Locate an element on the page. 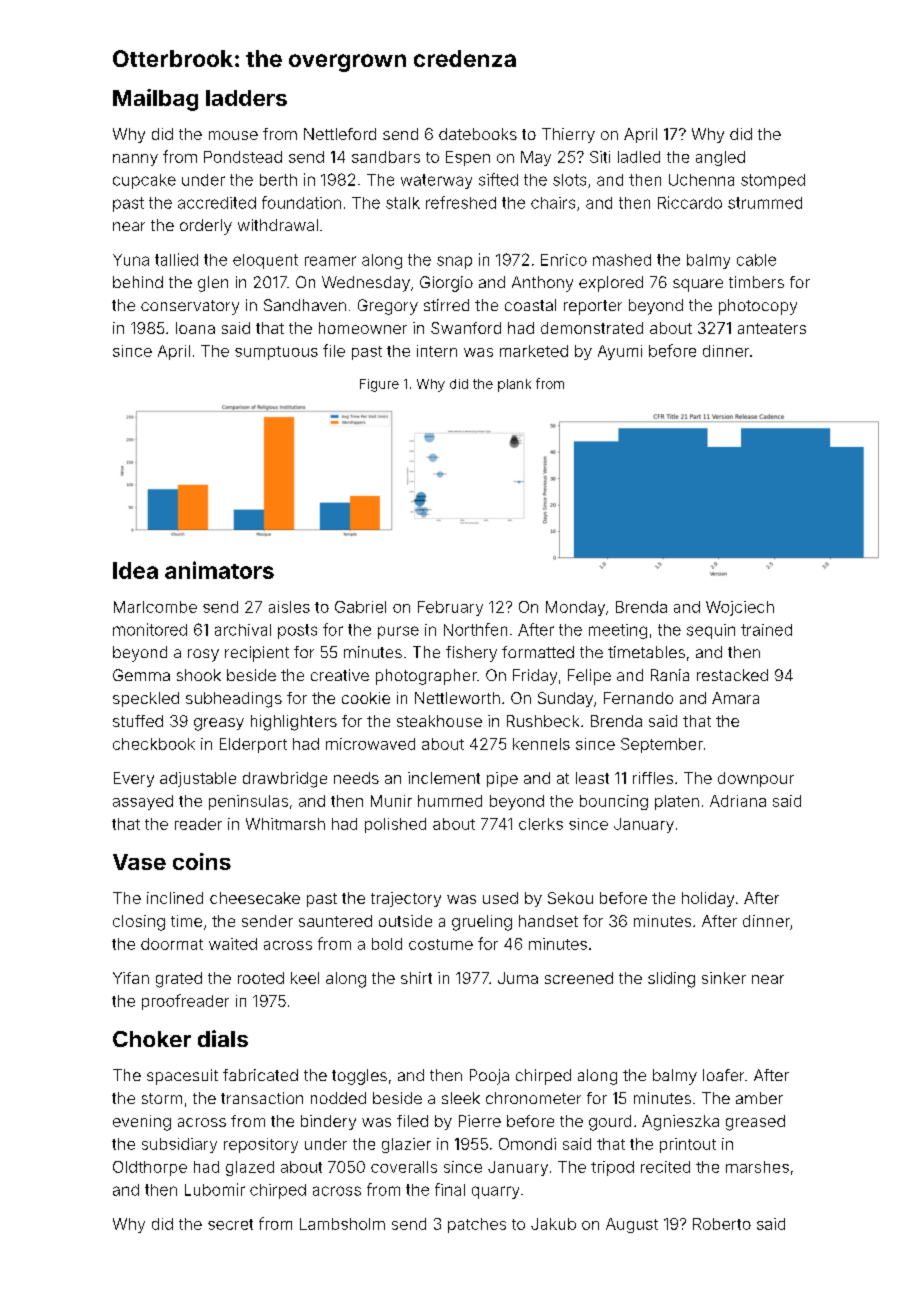 Image resolution: width=924 pixels, height=1308 pixels. ladders is located at coordinates (246, 98).
